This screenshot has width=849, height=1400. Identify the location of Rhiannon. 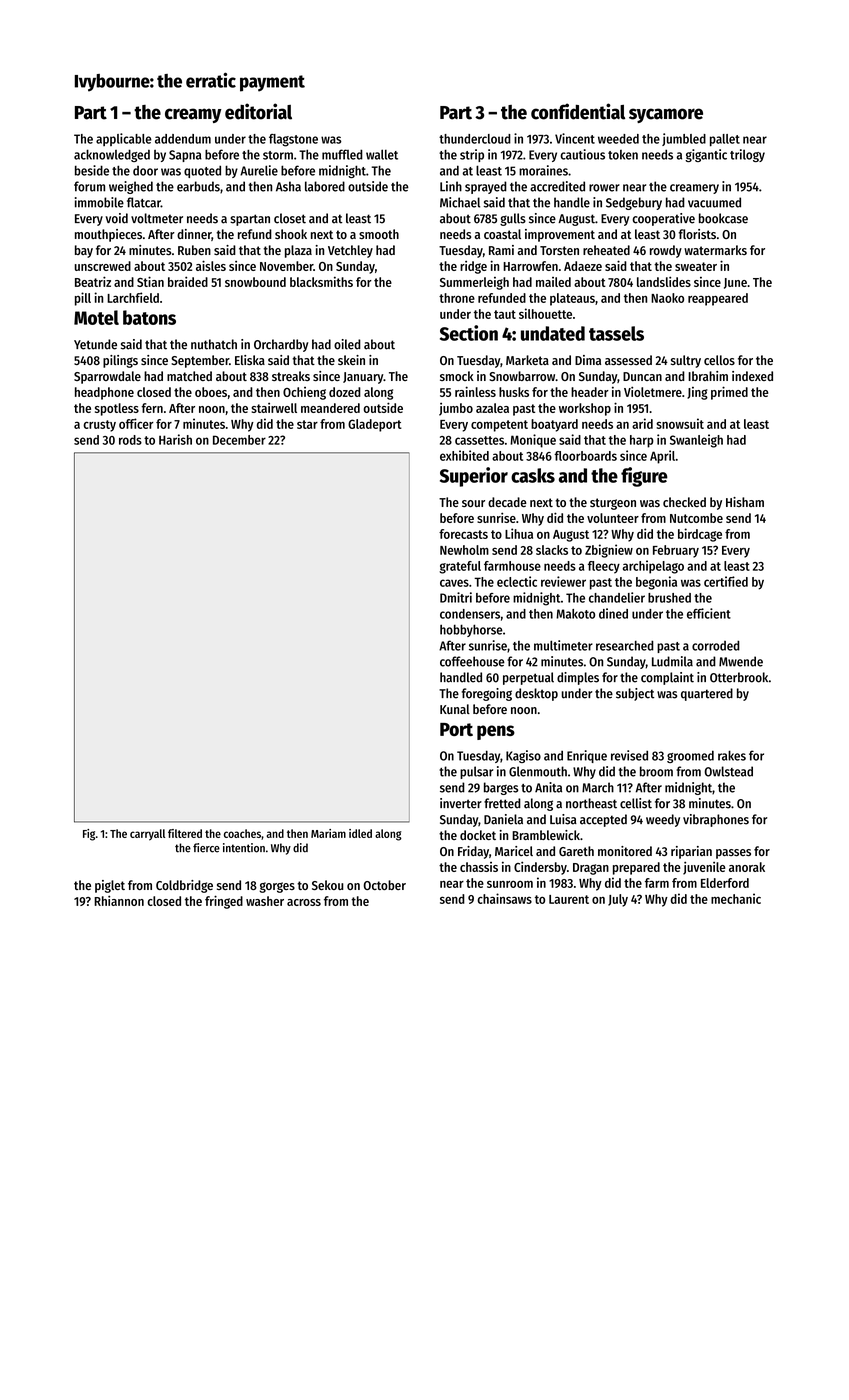
(119, 900).
